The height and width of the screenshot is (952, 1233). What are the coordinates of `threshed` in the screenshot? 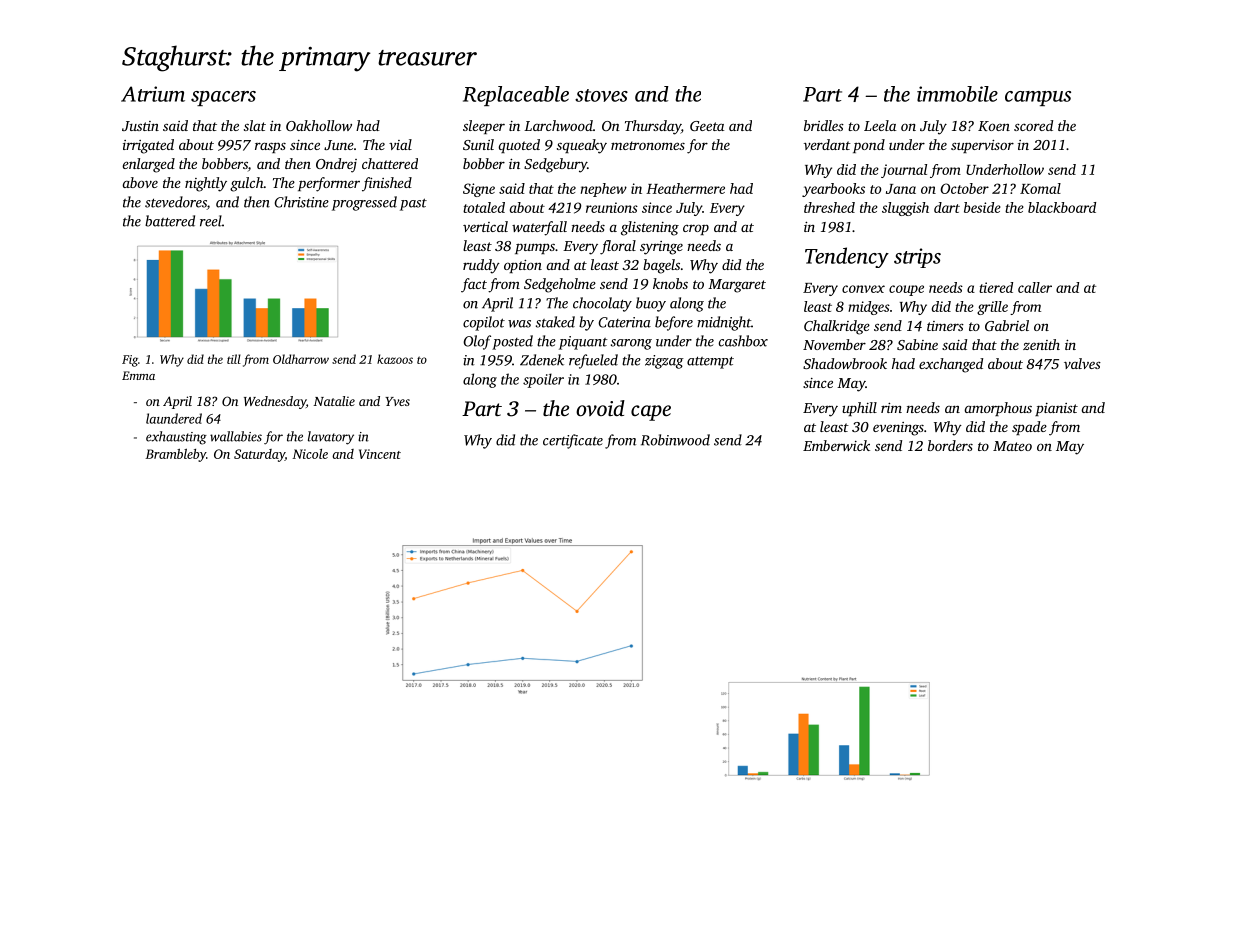 It's located at (829, 207).
